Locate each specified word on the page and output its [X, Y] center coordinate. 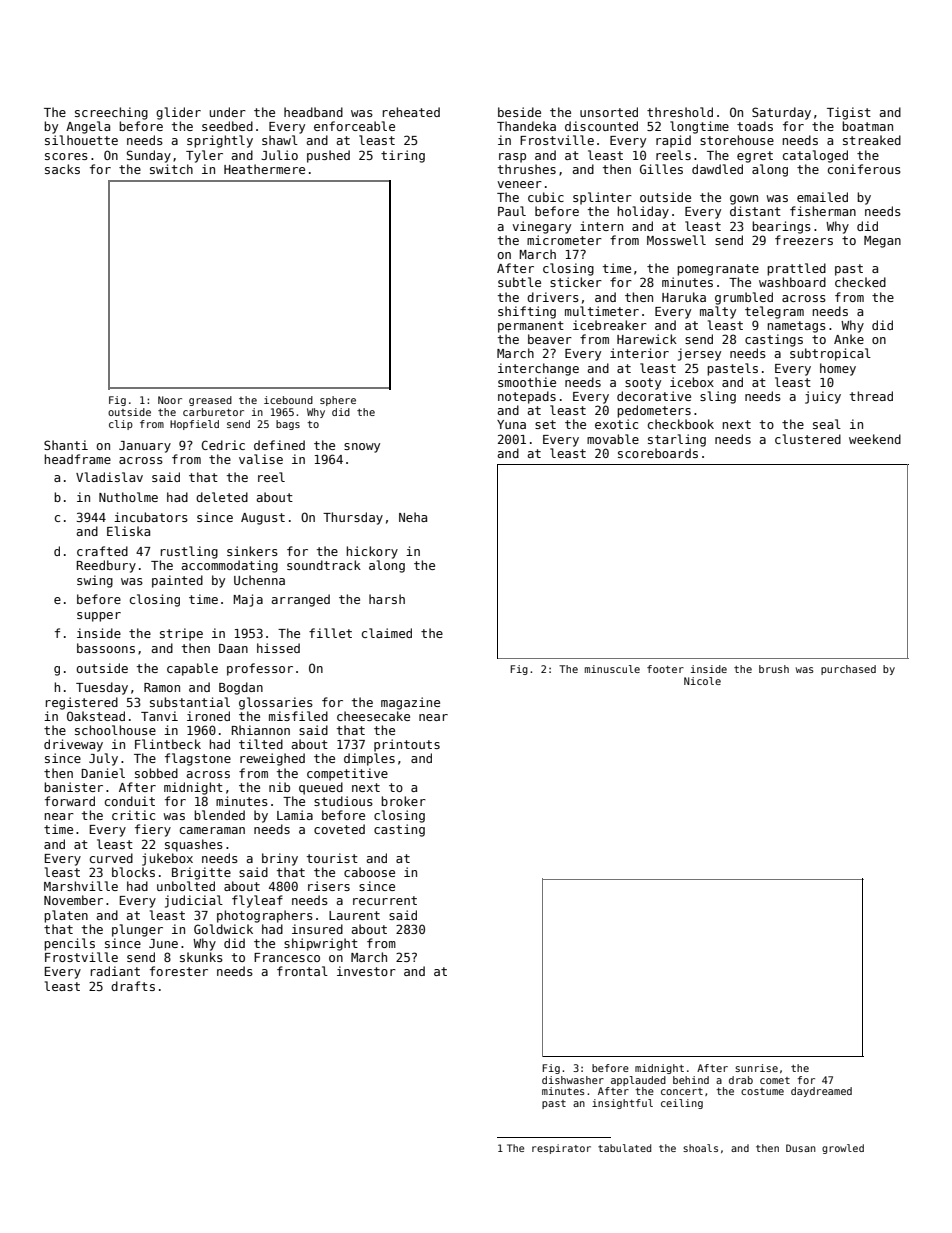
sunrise [756, 1068]
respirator [561, 1149]
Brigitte [201, 873]
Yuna [511, 424]
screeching [111, 113]
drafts [133, 986]
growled [843, 1149]
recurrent [385, 900]
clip [121, 425]
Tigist [849, 113]
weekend [875, 439]
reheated [411, 112]
